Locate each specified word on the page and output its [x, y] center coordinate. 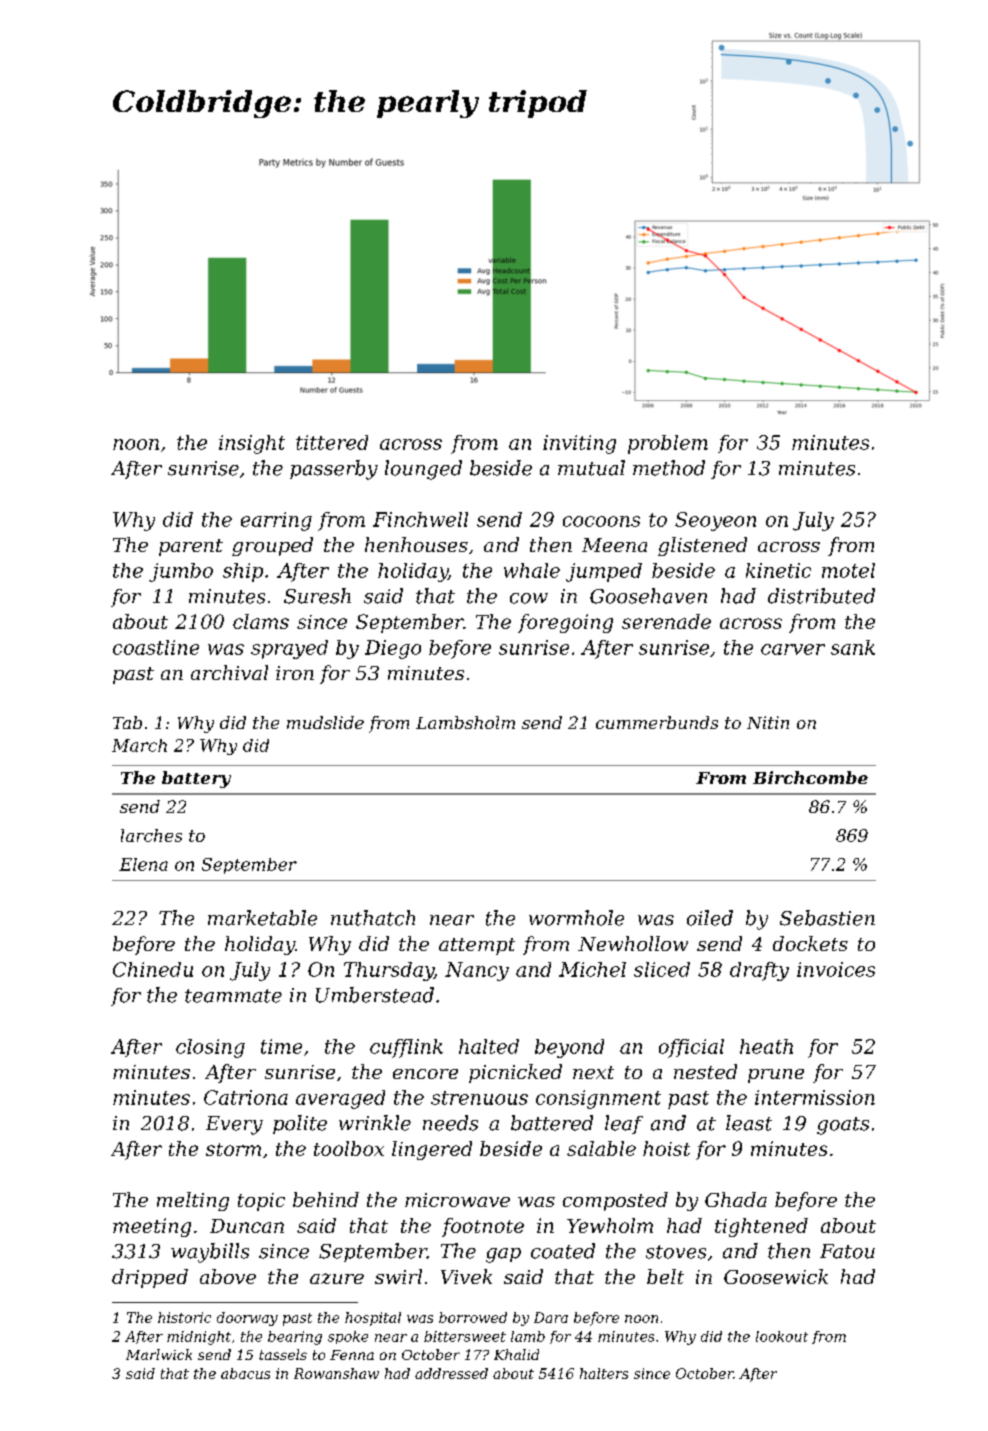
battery [196, 779]
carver [793, 649]
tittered [332, 442]
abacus [245, 1373]
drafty [759, 971]
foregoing [565, 623]
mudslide [325, 722]
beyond [569, 1048]
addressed [451, 1373]
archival [229, 672]
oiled [710, 918]
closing [210, 1048]
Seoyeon [715, 521]
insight [252, 444]
